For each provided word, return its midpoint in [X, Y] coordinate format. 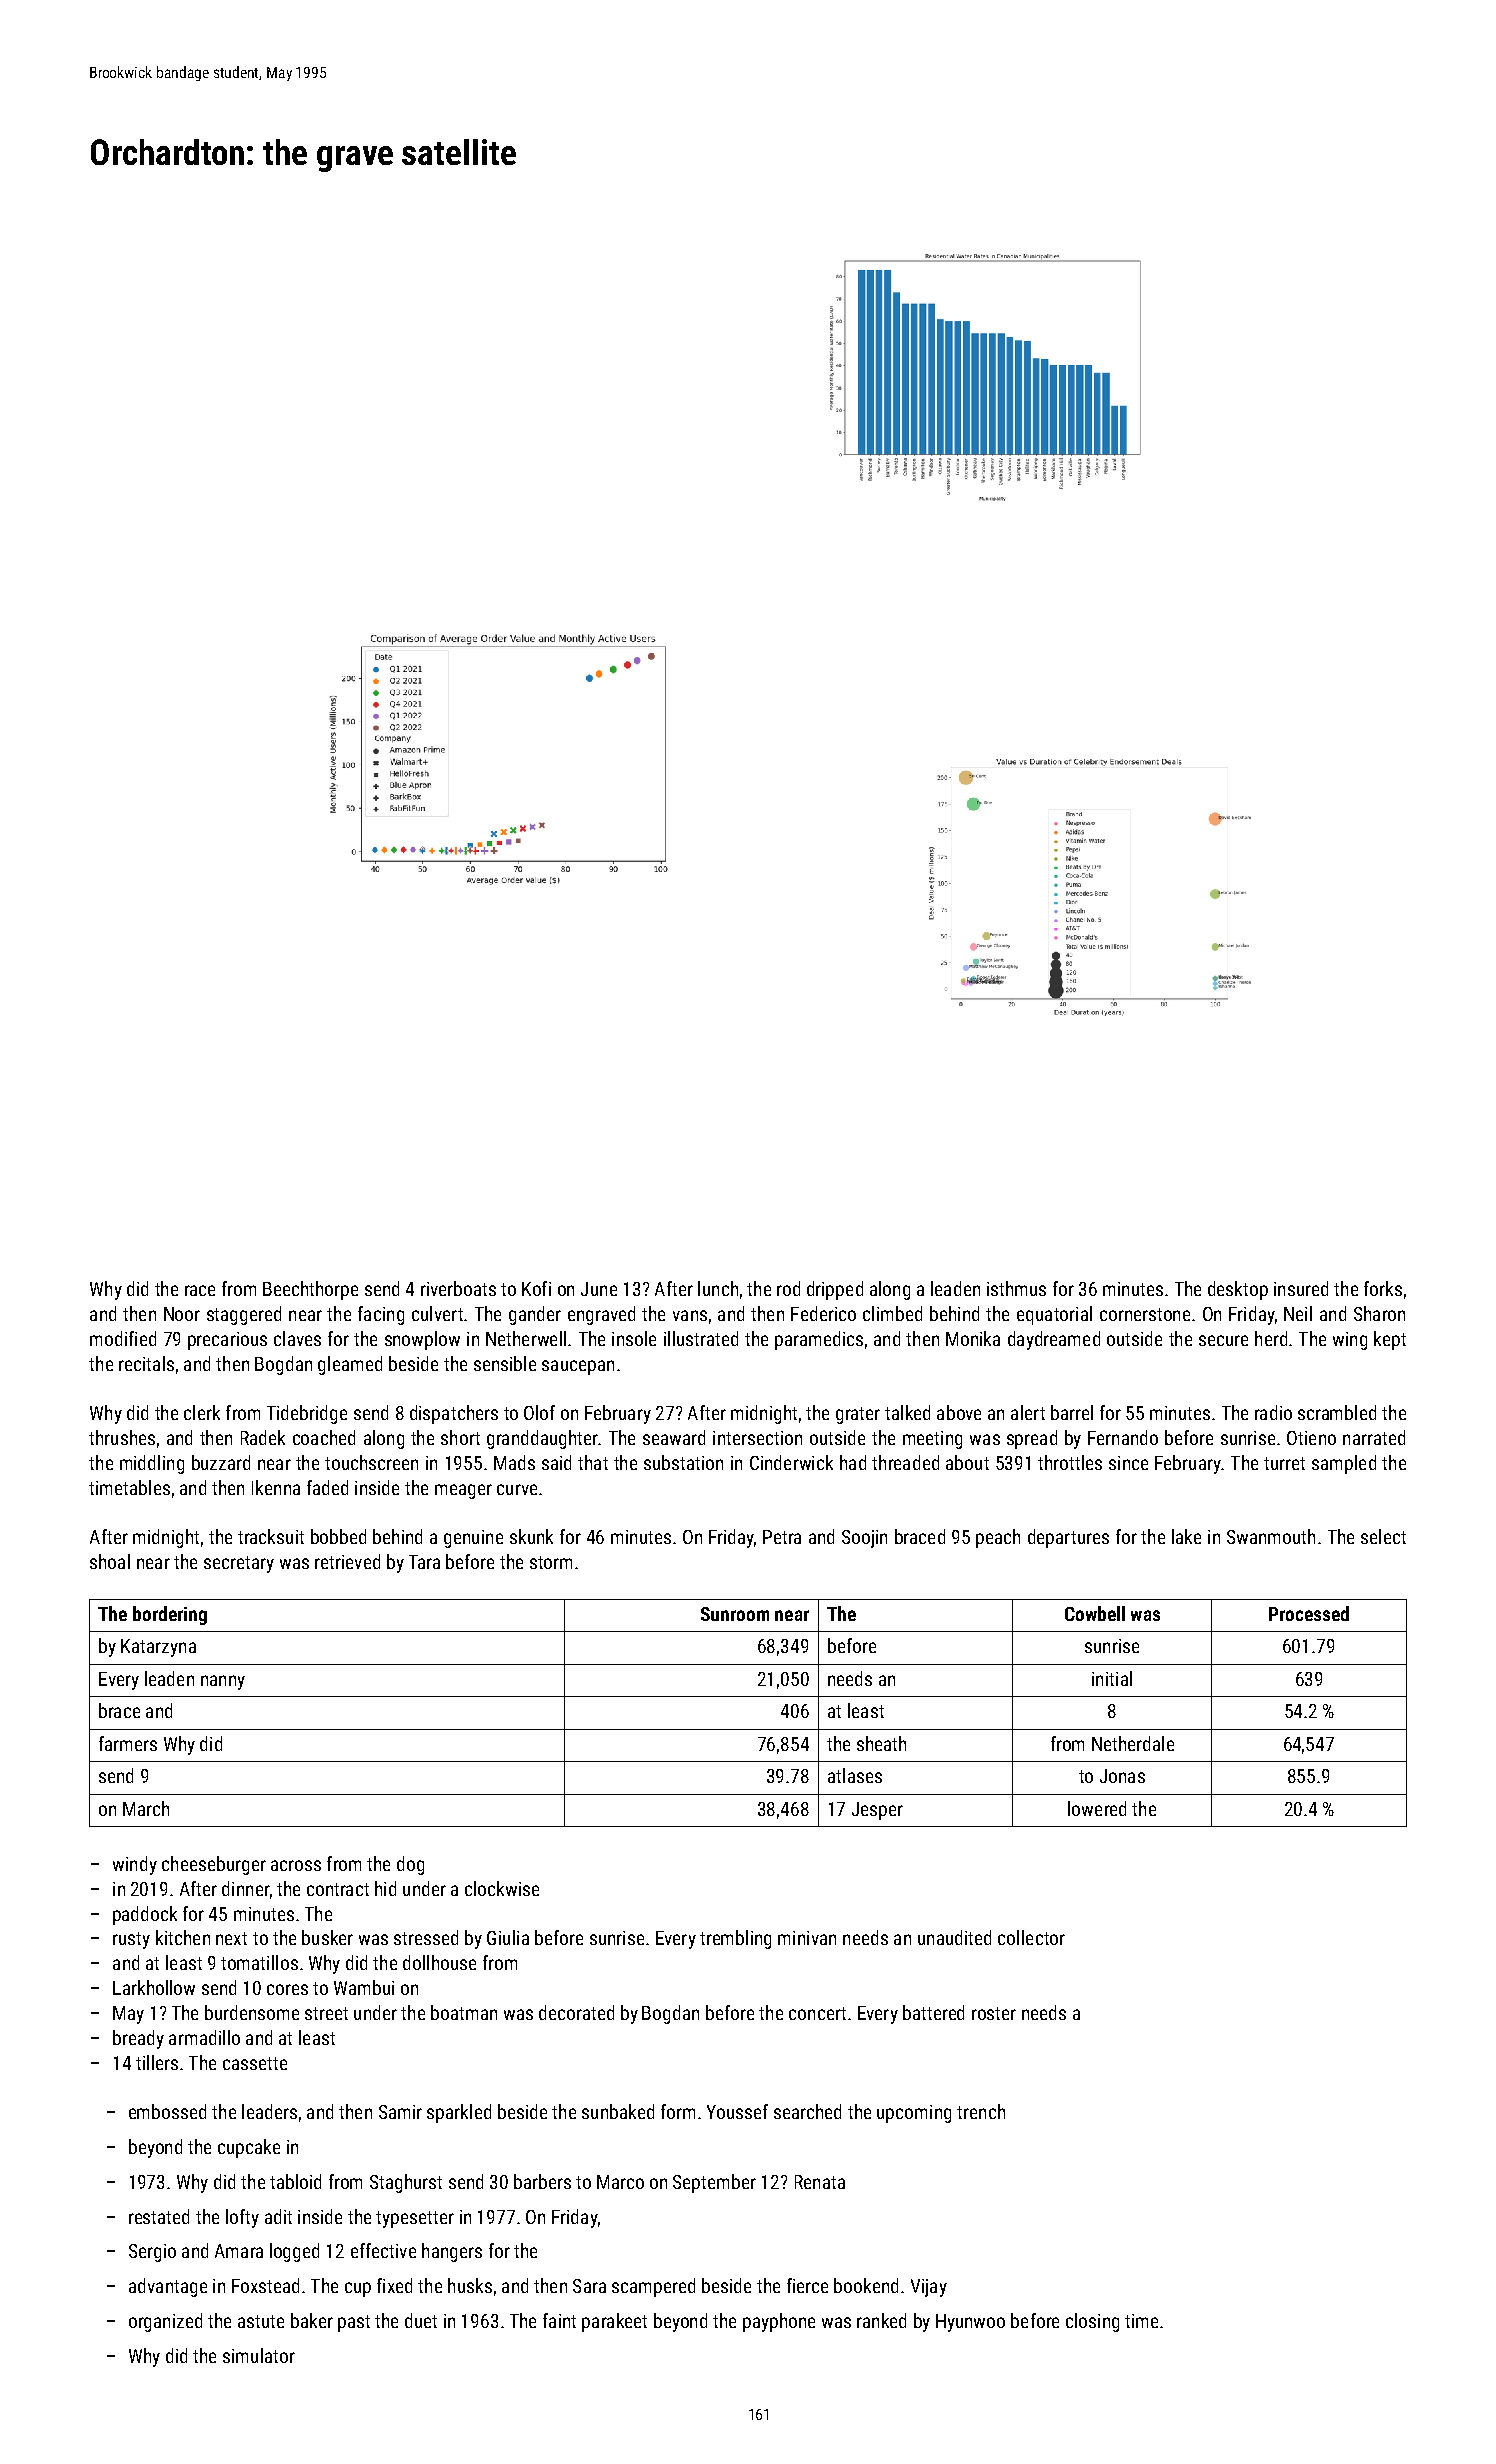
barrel [1072, 1412]
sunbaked [618, 2111]
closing [1092, 2322]
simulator [259, 2355]
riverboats [458, 1288]
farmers [128, 1743]
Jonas [1122, 1776]
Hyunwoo [970, 2323]
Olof [539, 1412]
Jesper [877, 1811]
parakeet [614, 2322]
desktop [1238, 1290]
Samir [400, 2112]
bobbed [338, 1536]
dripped [835, 1290]
